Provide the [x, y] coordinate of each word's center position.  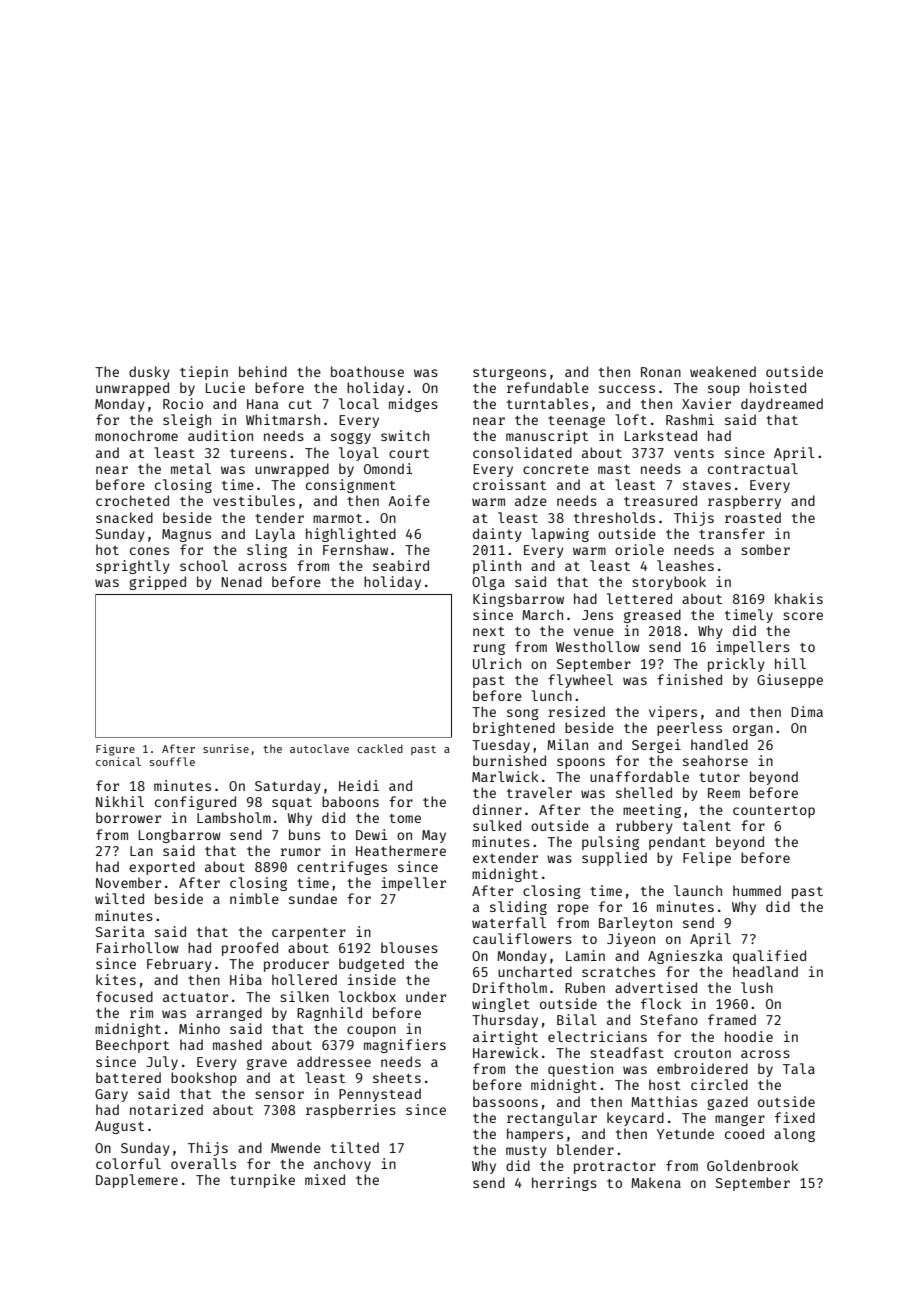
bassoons [505, 1101]
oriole [639, 549]
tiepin [204, 373]
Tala [799, 1068]
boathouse [367, 371]
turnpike [262, 1181]
